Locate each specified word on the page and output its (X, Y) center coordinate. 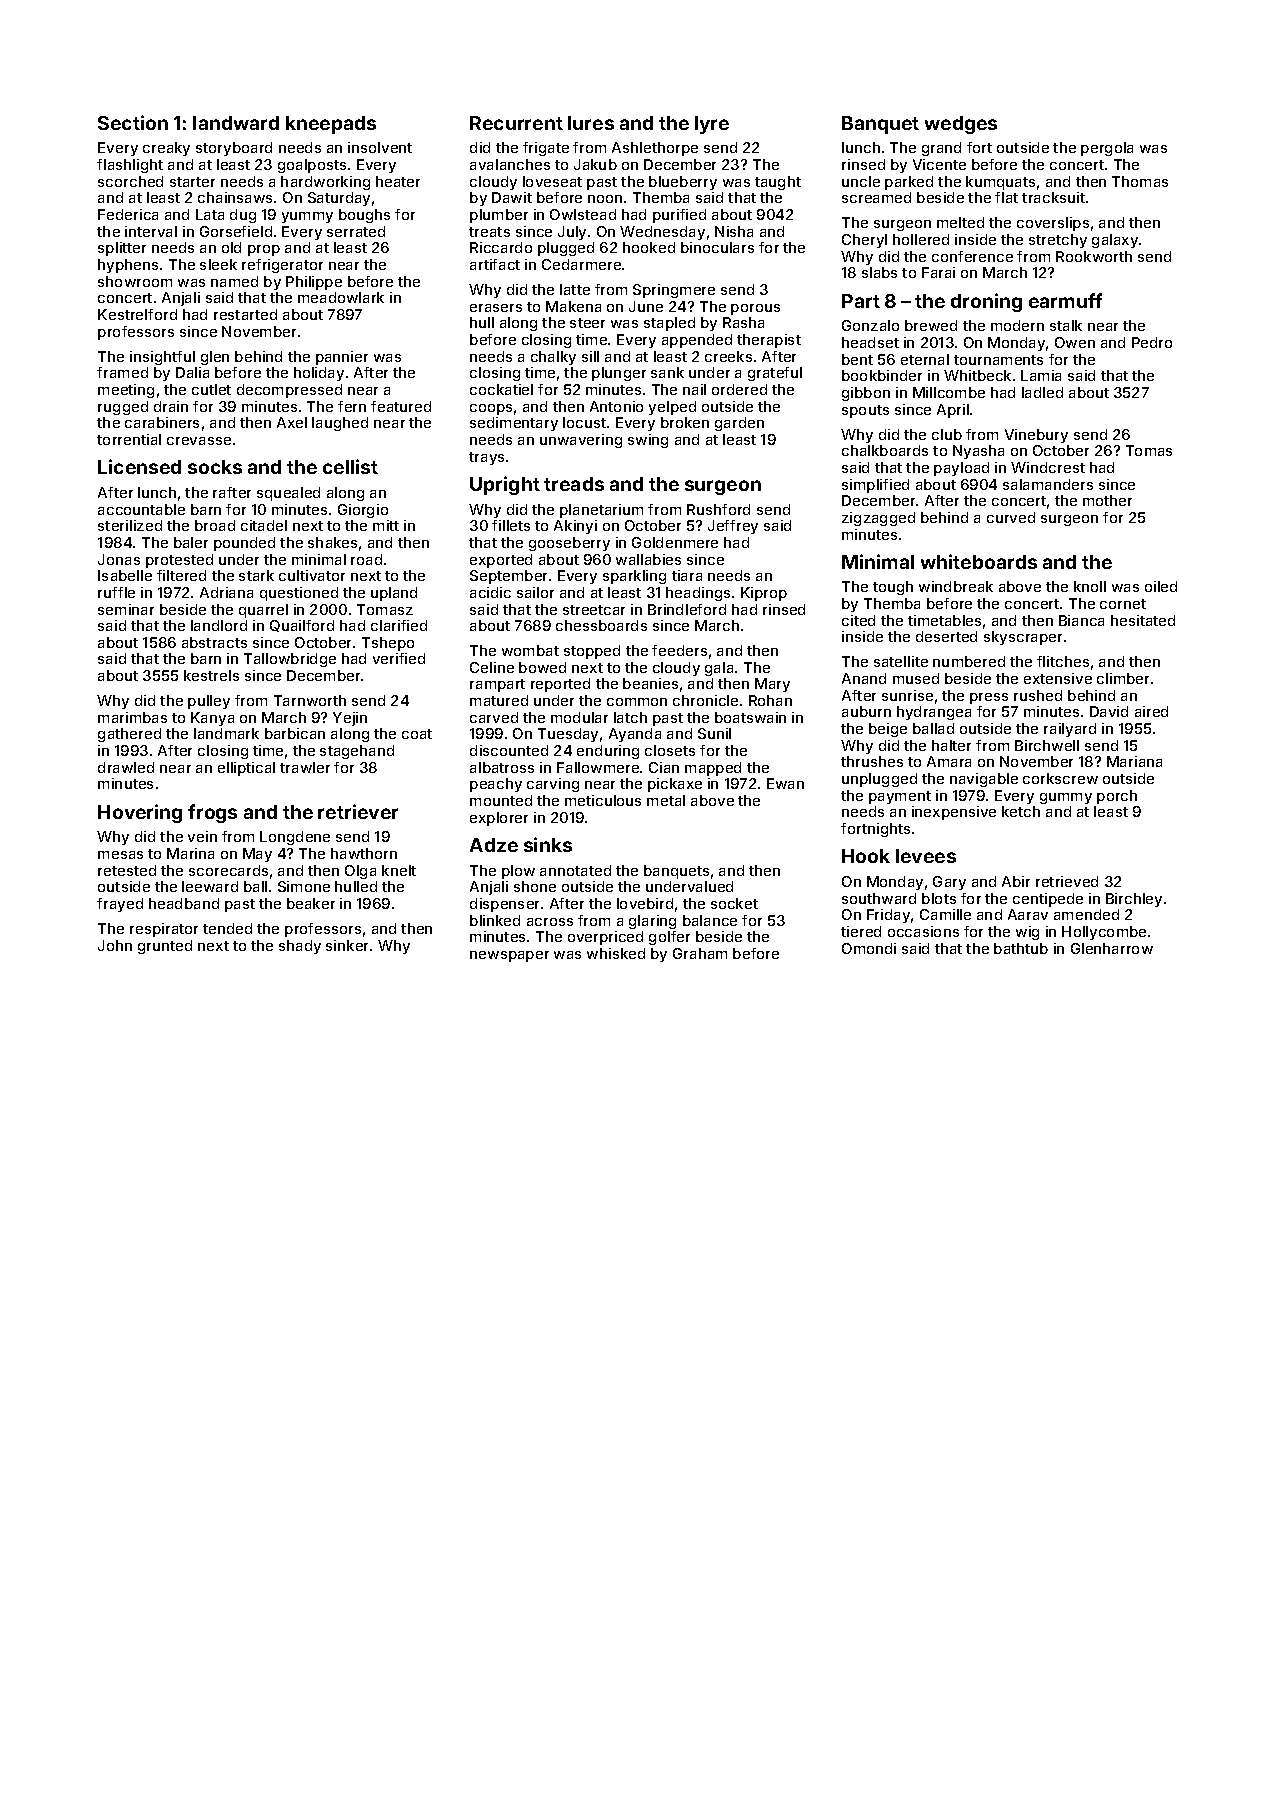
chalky (553, 358)
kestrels (211, 675)
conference (972, 256)
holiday (319, 374)
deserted (946, 636)
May (257, 855)
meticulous (603, 800)
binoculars (717, 247)
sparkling (634, 577)
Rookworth (1094, 256)
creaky (166, 149)
